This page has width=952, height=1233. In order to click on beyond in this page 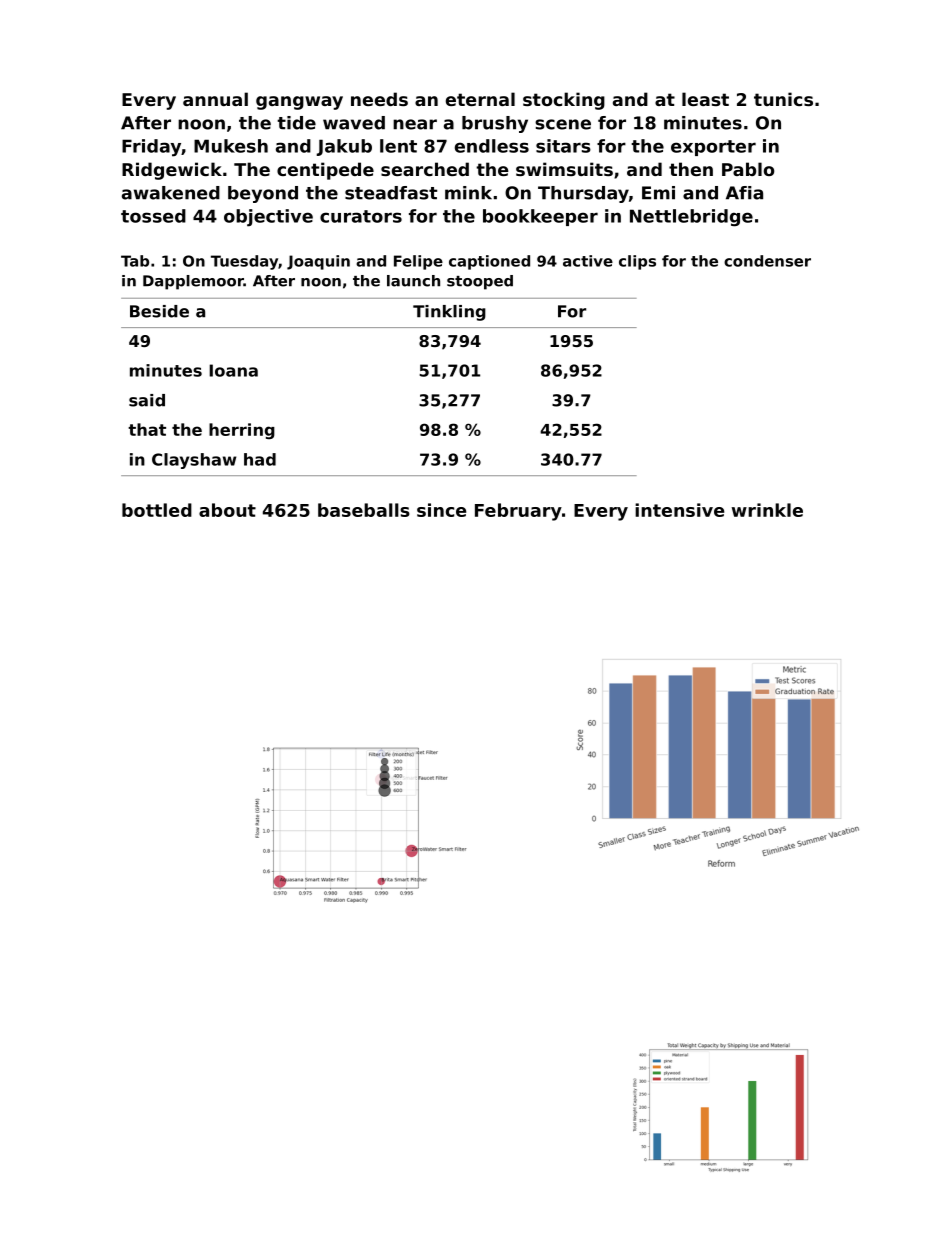, I will do `click(263, 194)`.
